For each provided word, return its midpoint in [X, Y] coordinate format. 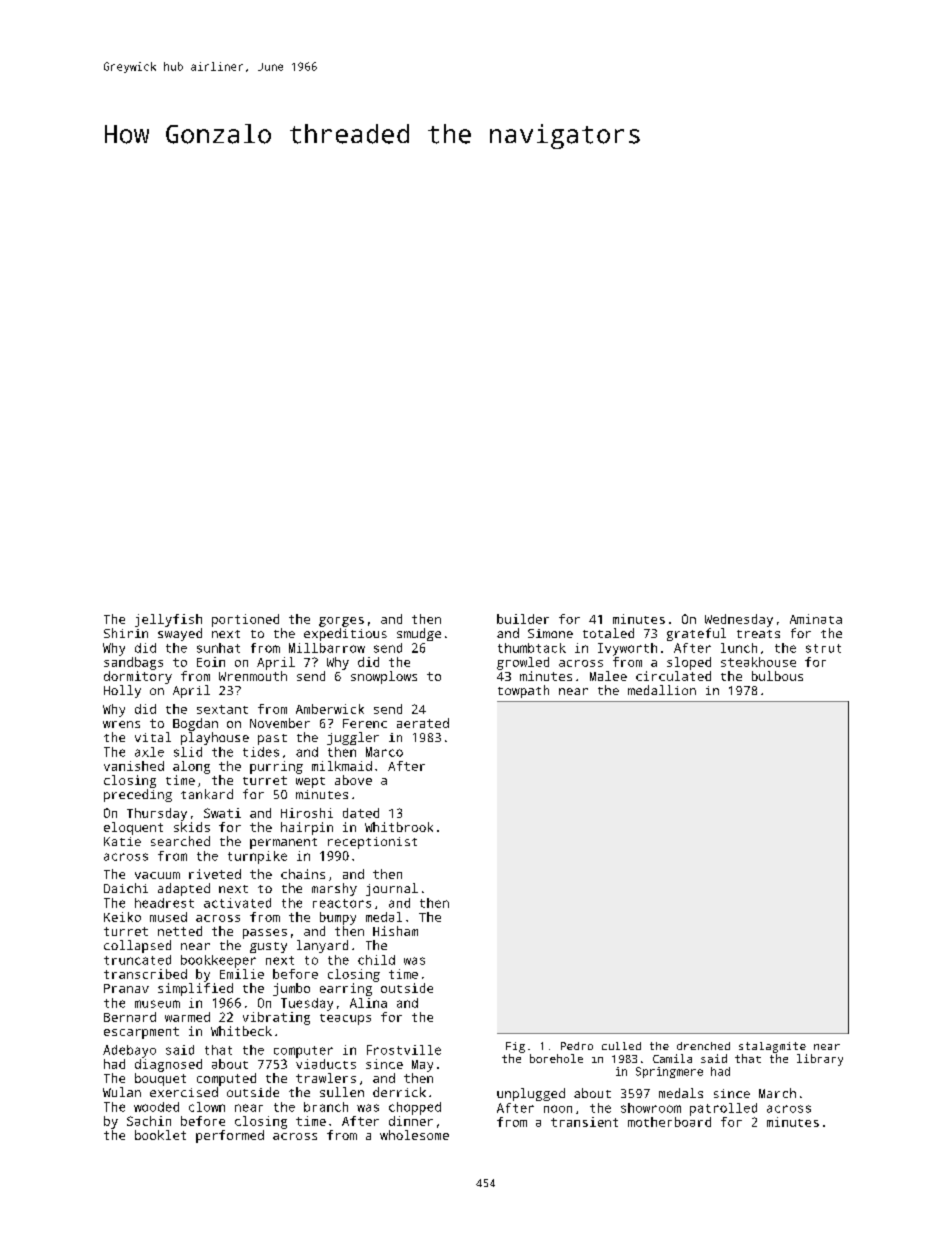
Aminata [816, 619]
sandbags [133, 663]
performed [230, 1136]
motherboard [669, 1122]
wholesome [414, 1135]
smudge [419, 634]
